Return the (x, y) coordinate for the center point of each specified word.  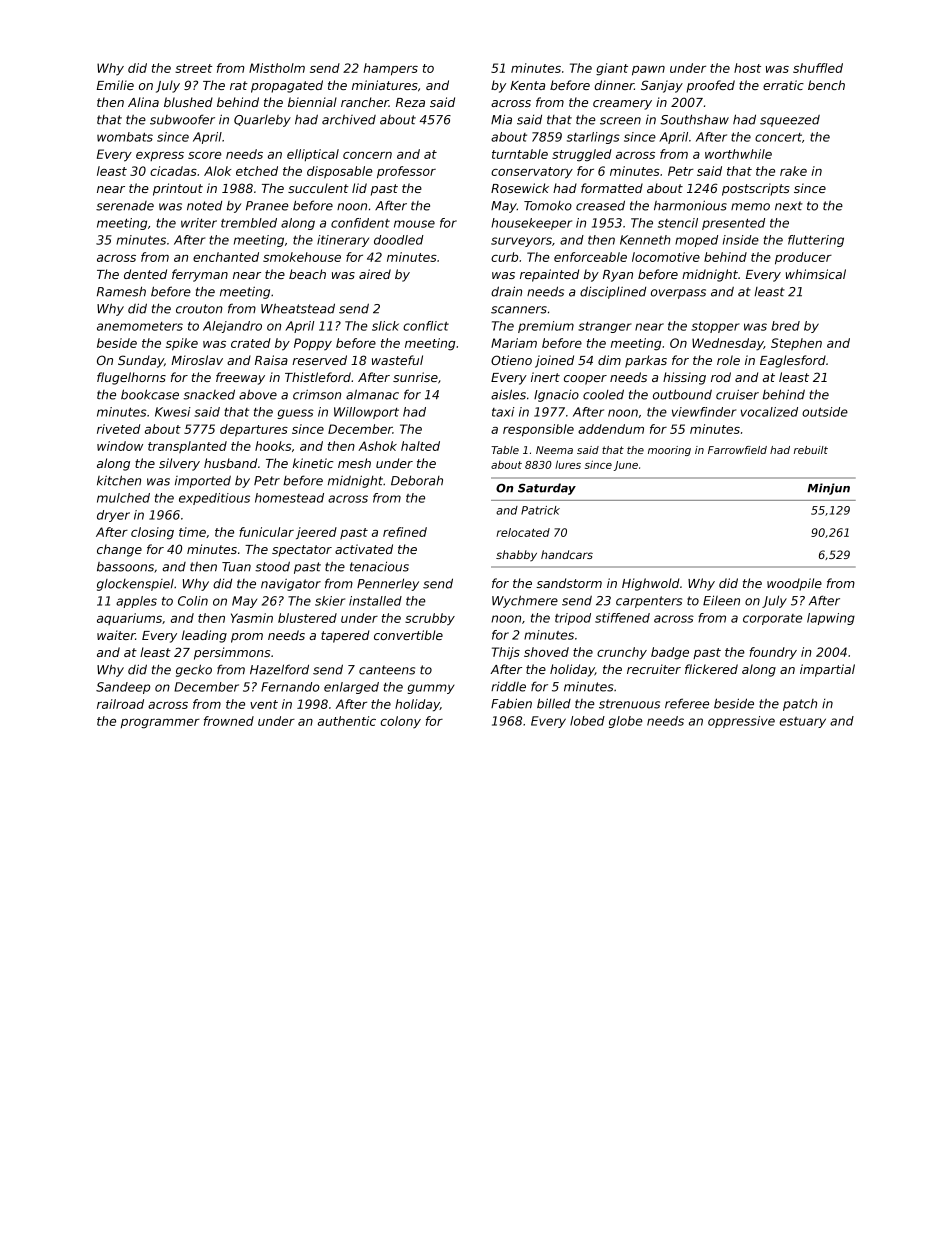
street (193, 68)
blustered (307, 618)
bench (826, 85)
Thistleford (318, 377)
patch (800, 705)
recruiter (654, 669)
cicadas (173, 171)
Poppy (313, 344)
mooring (669, 451)
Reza (410, 102)
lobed (587, 721)
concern (367, 155)
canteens (387, 670)
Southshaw (694, 119)
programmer (160, 724)
